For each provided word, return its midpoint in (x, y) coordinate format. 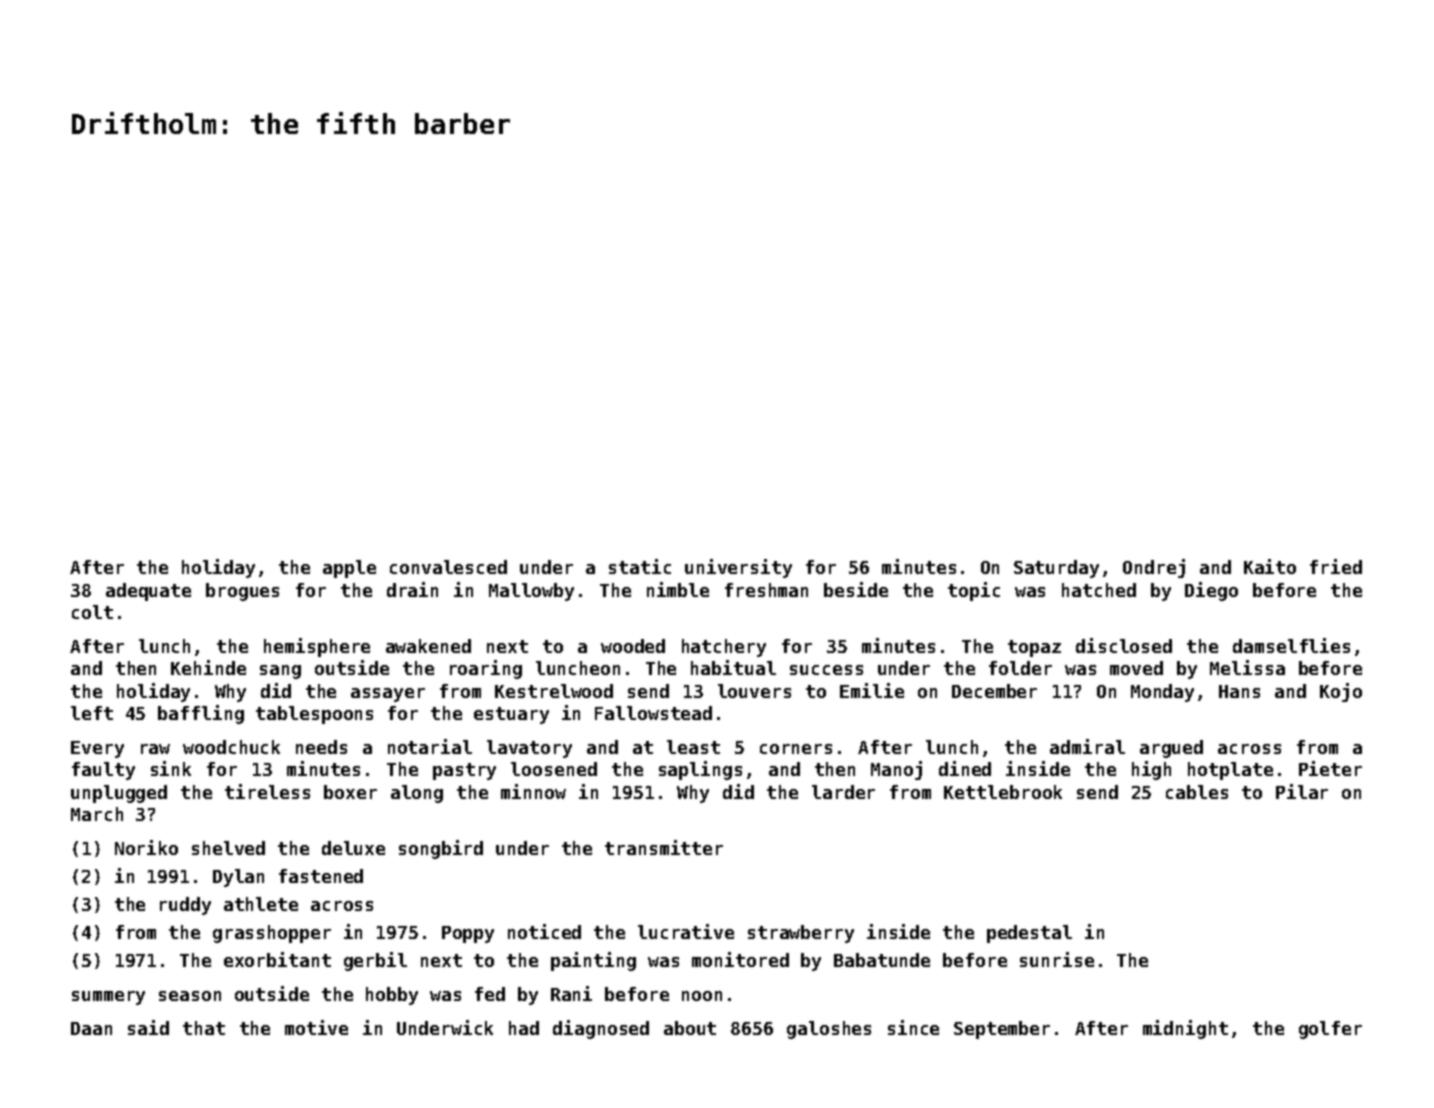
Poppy (468, 934)
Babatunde (882, 960)
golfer (1330, 1030)
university (738, 568)
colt (92, 612)
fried (1336, 566)
